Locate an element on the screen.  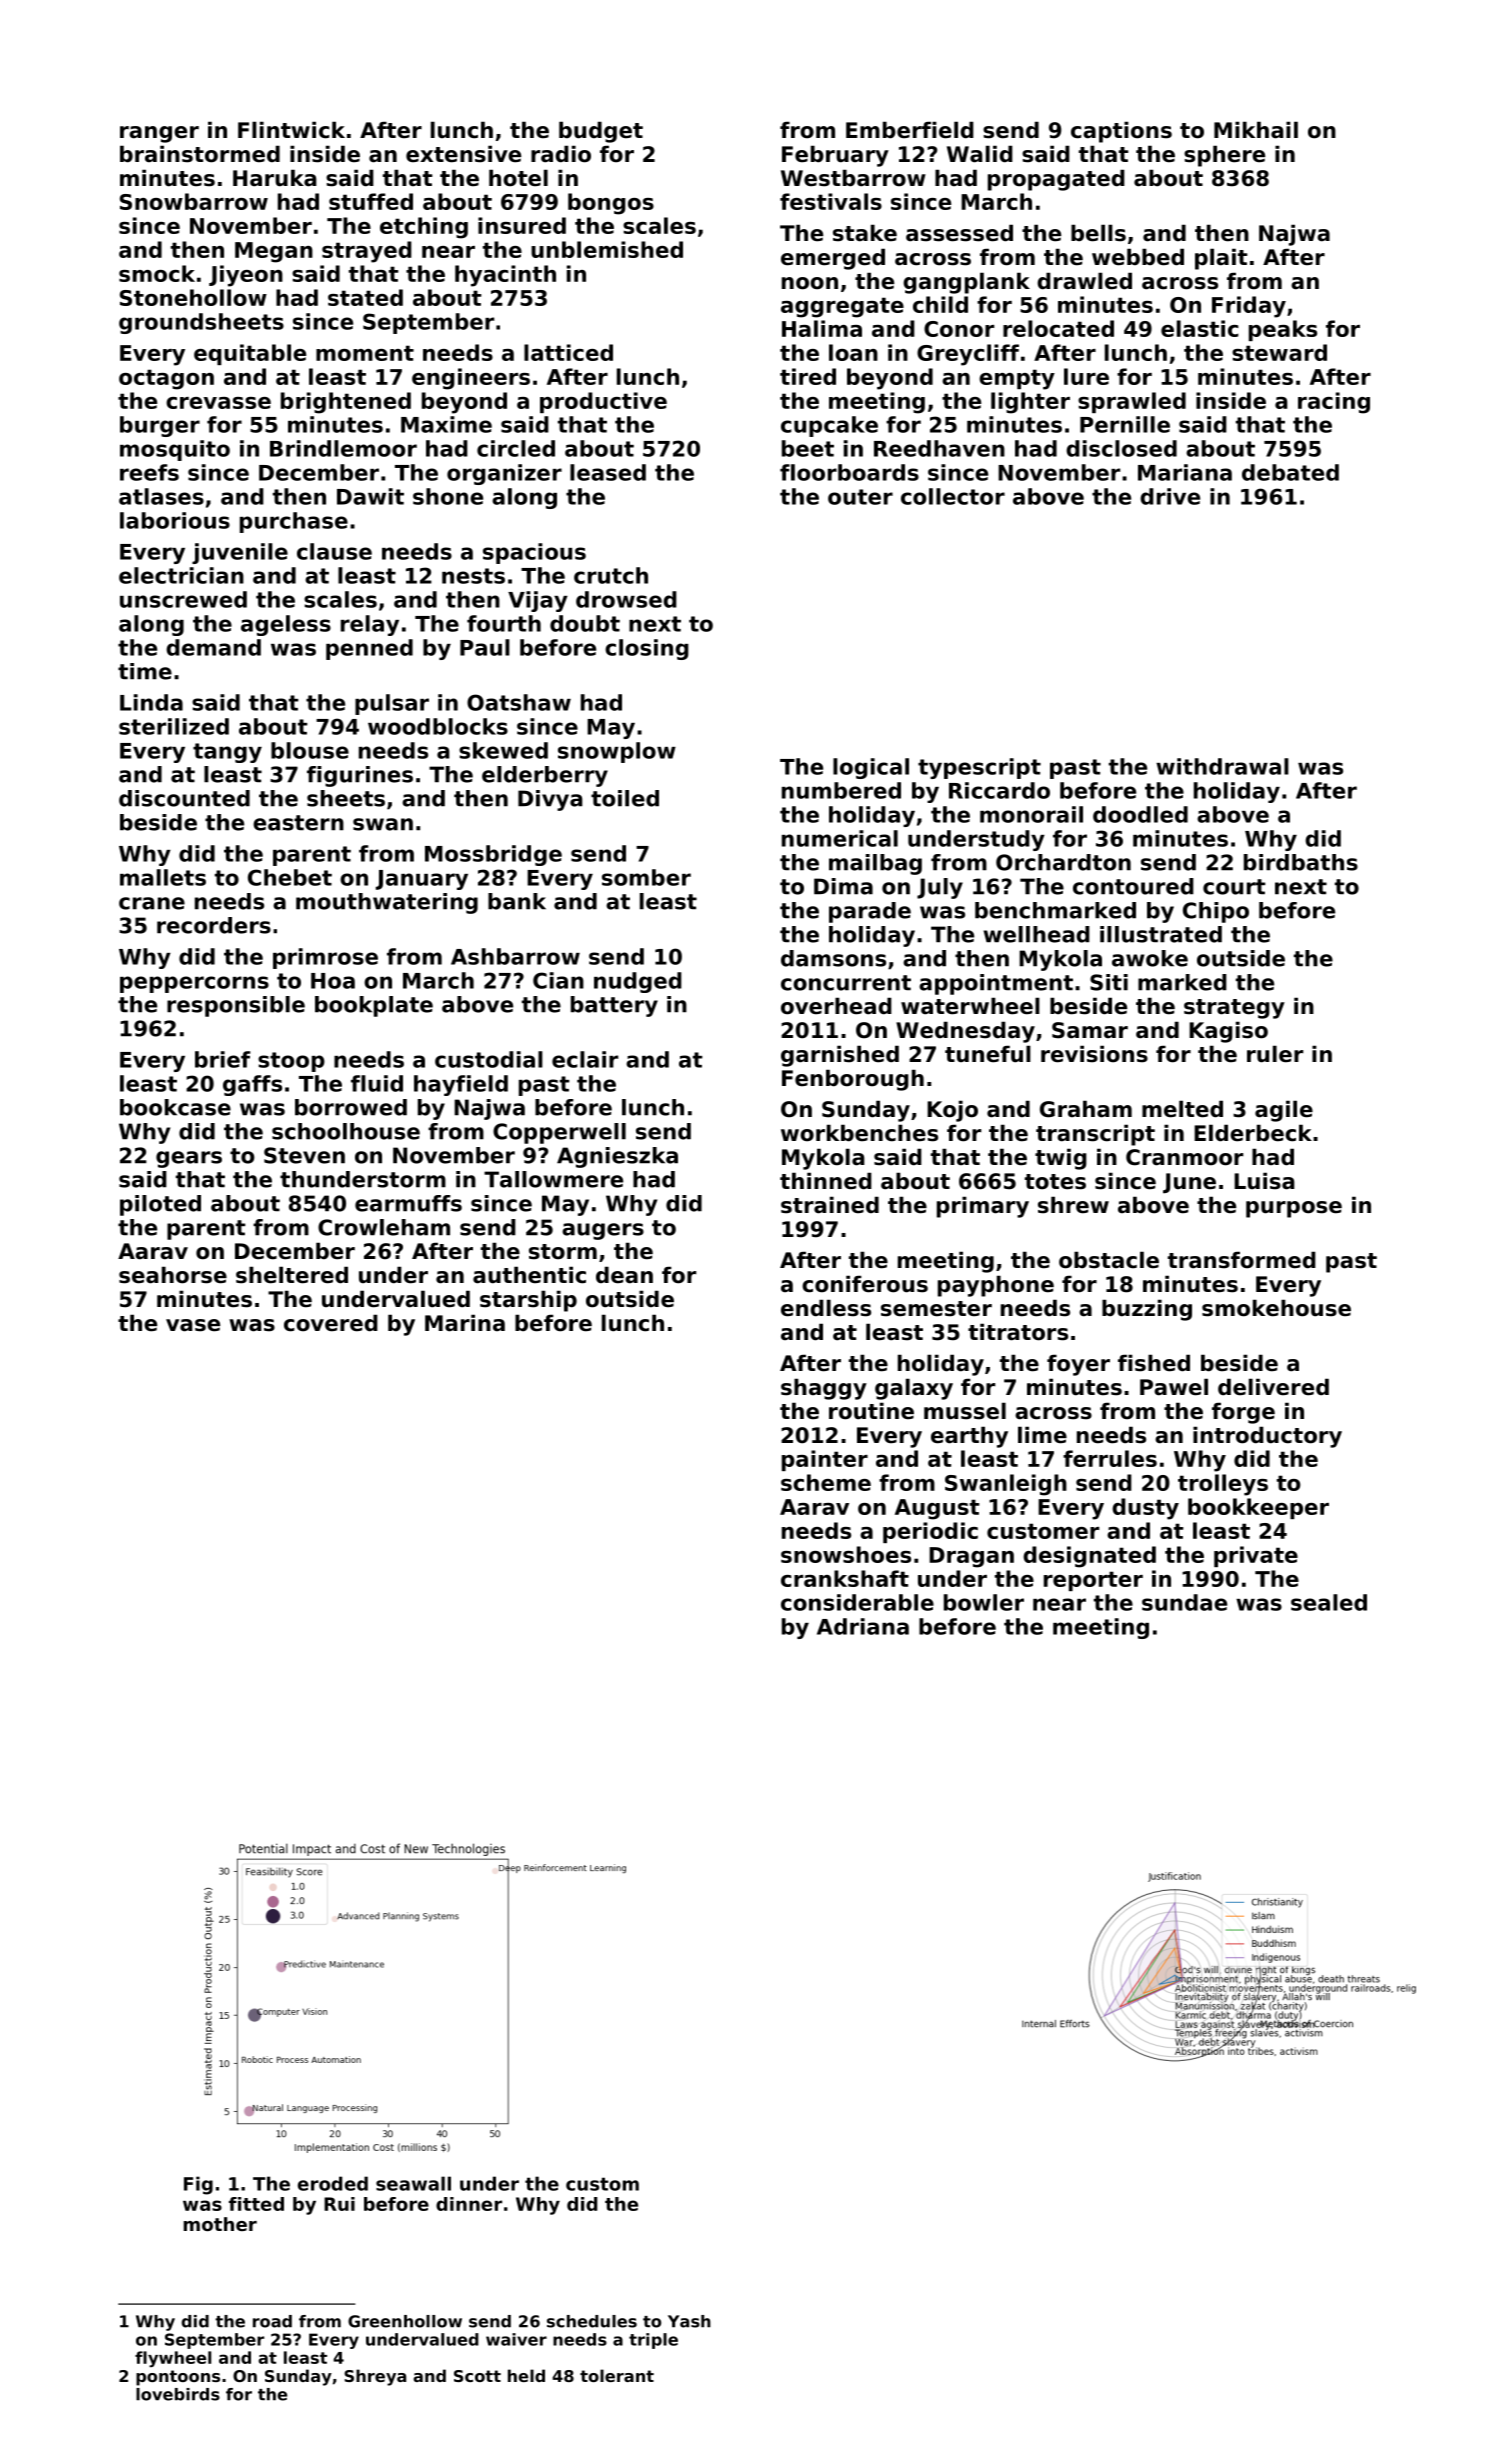
Scott is located at coordinates (477, 2376).
